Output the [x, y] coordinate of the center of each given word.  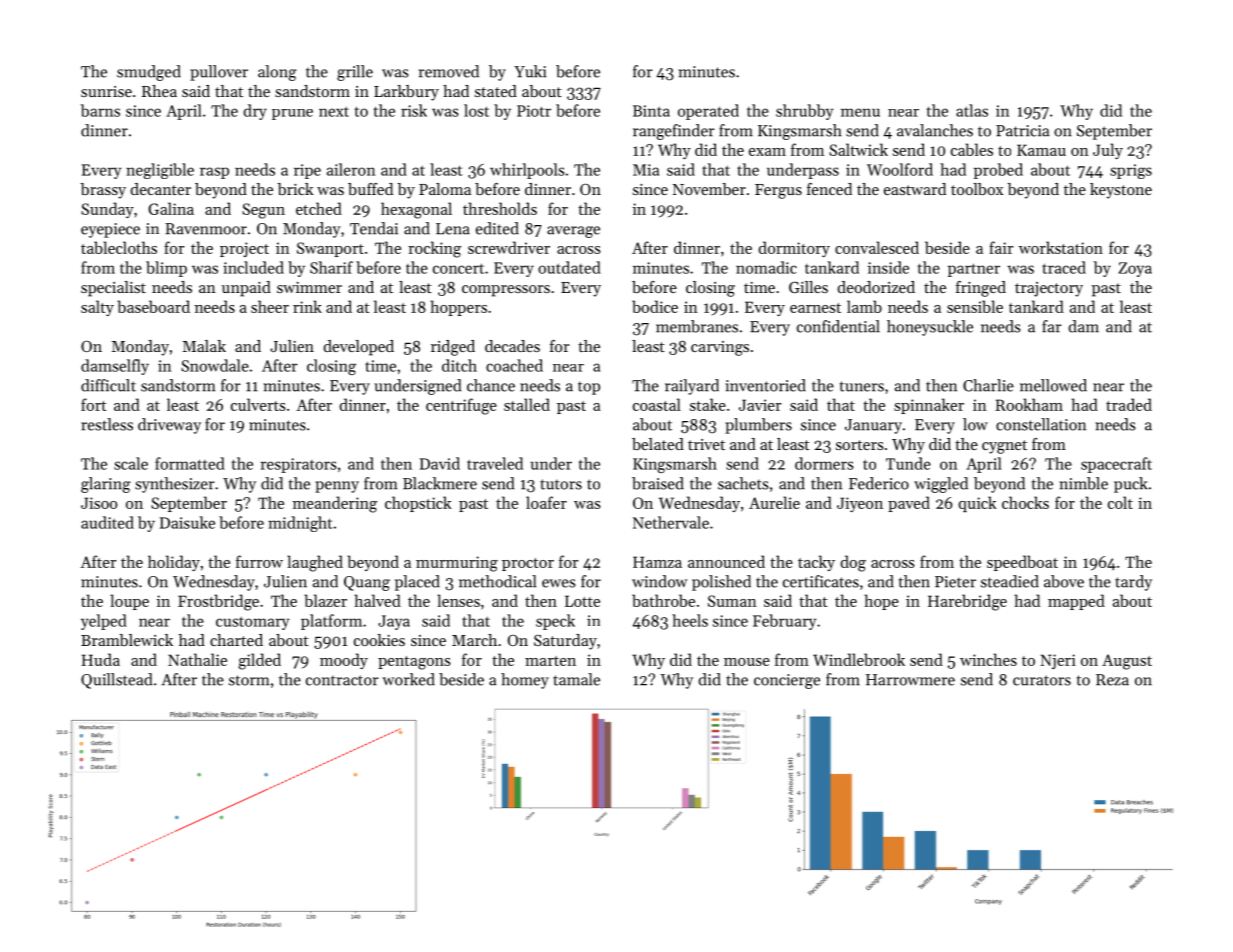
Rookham [1029, 404]
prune [292, 114]
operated [708, 112]
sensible [975, 306]
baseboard [153, 306]
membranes [697, 326]
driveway [169, 426]
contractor [342, 680]
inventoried [765, 385]
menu [860, 112]
